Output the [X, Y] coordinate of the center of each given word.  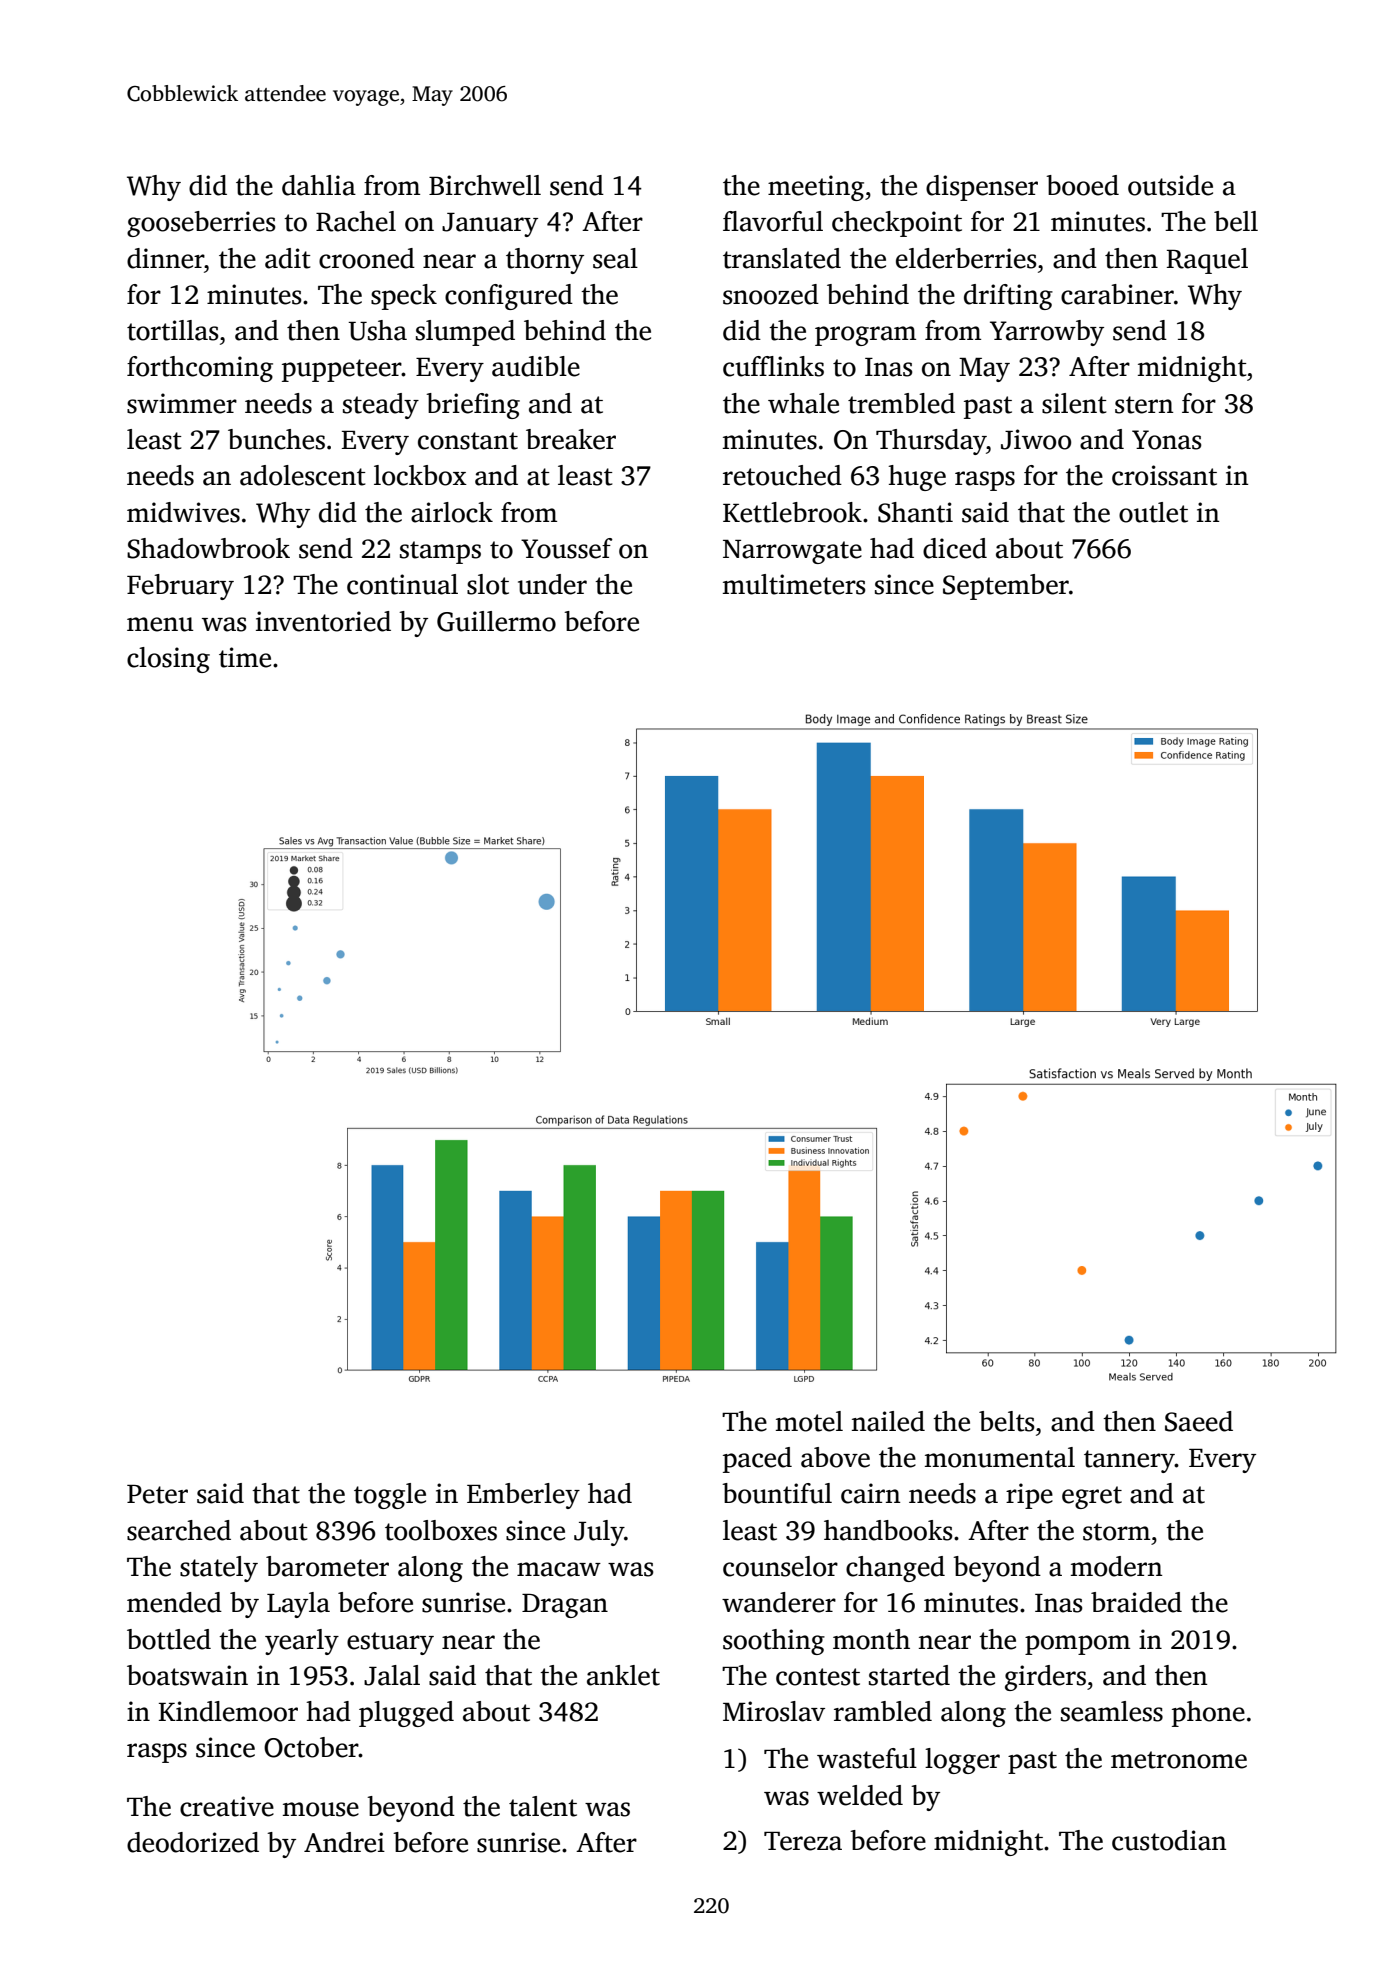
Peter [157, 1494]
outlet [1153, 512]
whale [803, 403]
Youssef [567, 548]
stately [219, 1569]
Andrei [344, 1842]
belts [1007, 1421]
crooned [367, 258]
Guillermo [496, 621]
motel [809, 1421]
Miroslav [774, 1711]
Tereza [803, 1841]
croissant [1164, 475]
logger [962, 1761]
